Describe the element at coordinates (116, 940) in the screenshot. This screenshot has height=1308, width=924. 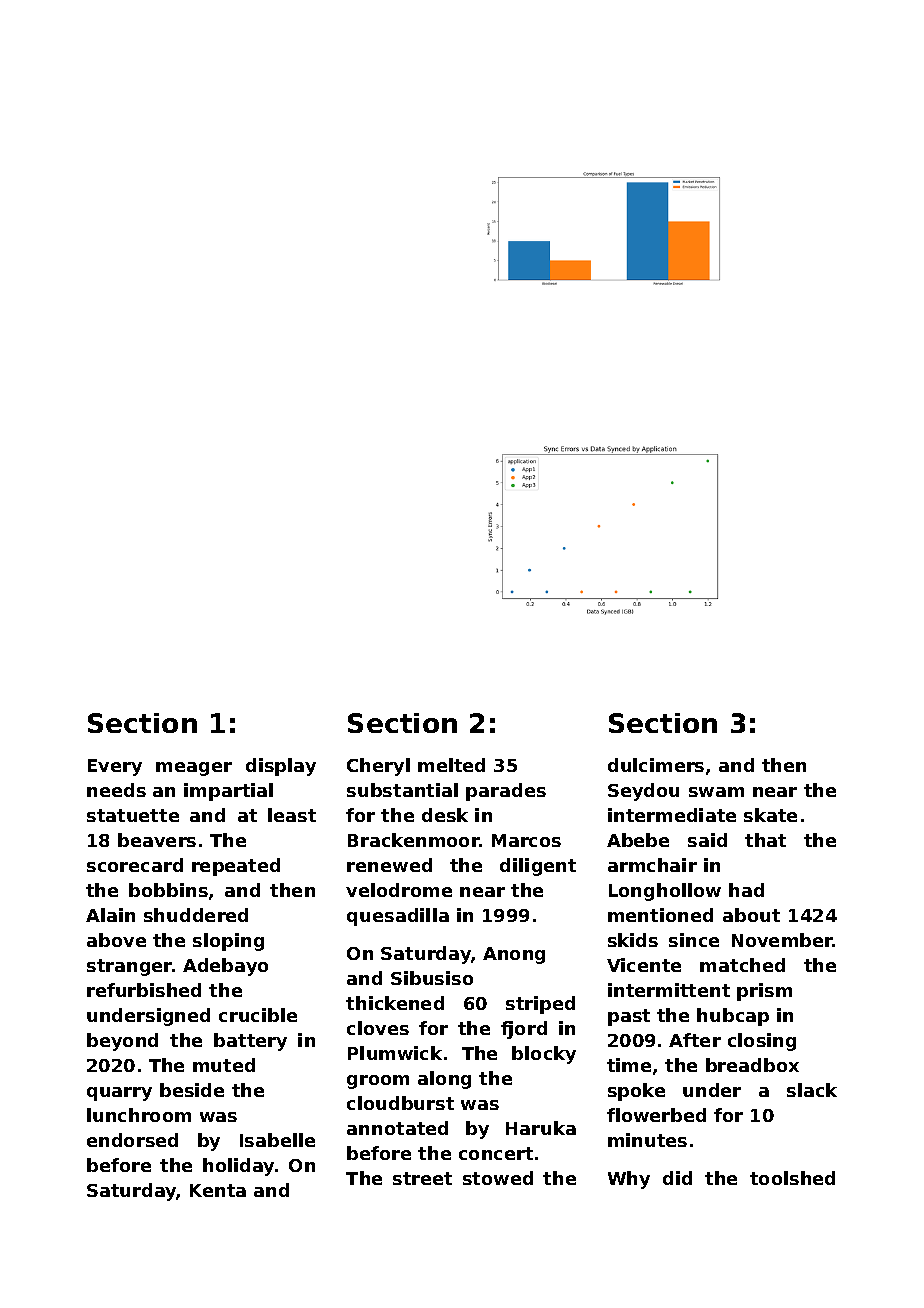
I see `above` at that location.
